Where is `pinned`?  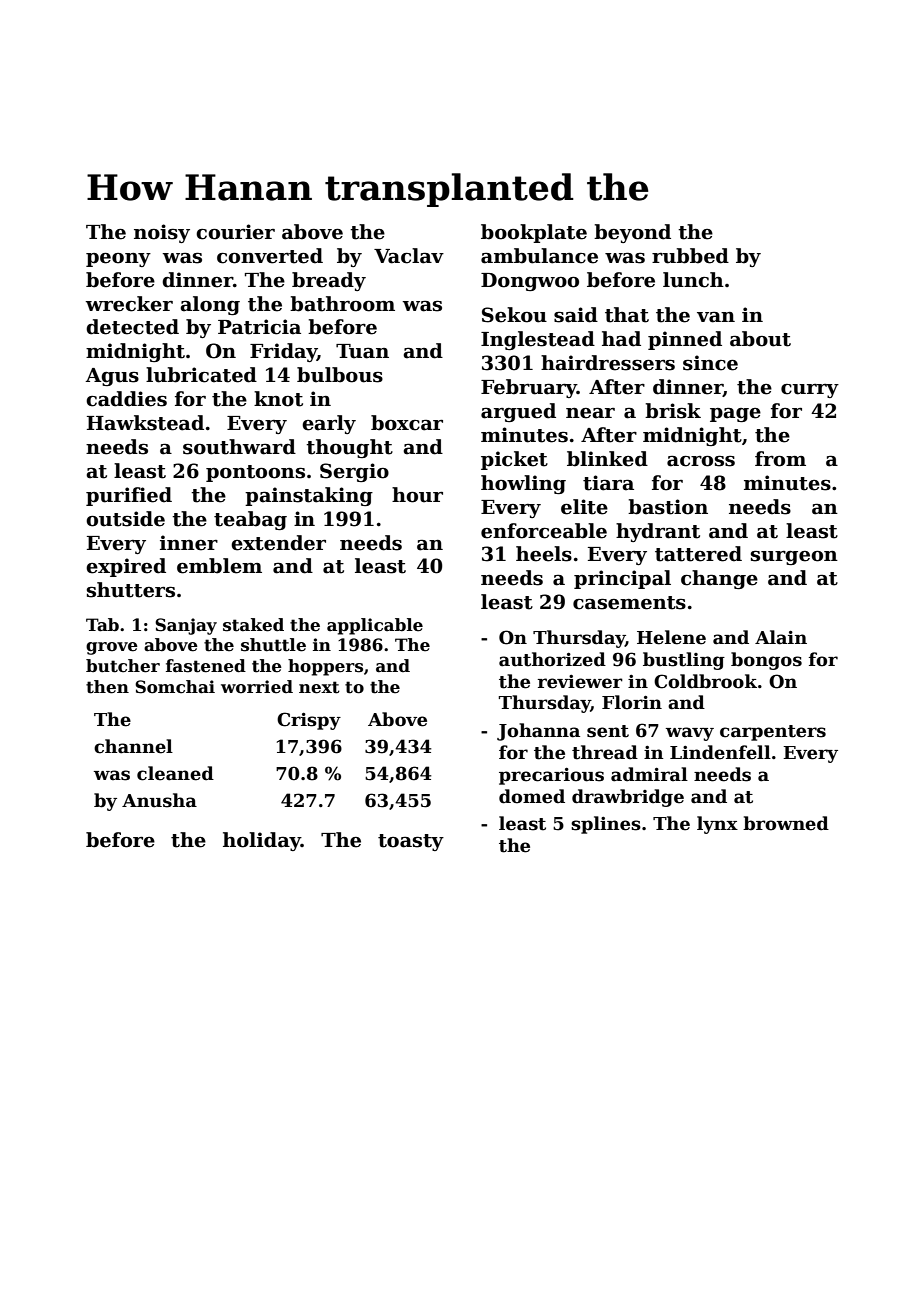 pinned is located at coordinates (685, 340).
